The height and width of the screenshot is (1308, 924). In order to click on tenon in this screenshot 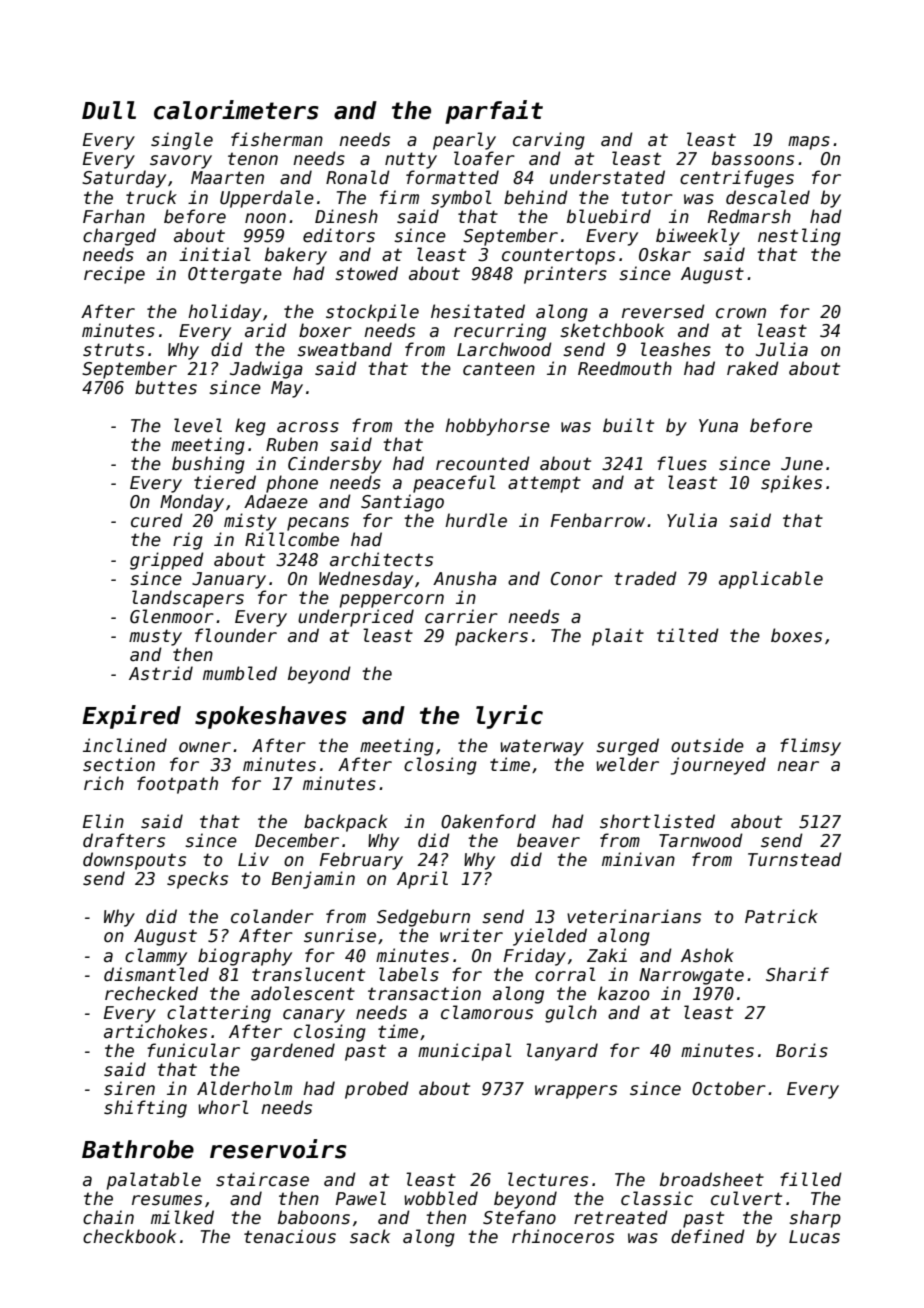, I will do `click(253, 159)`.
